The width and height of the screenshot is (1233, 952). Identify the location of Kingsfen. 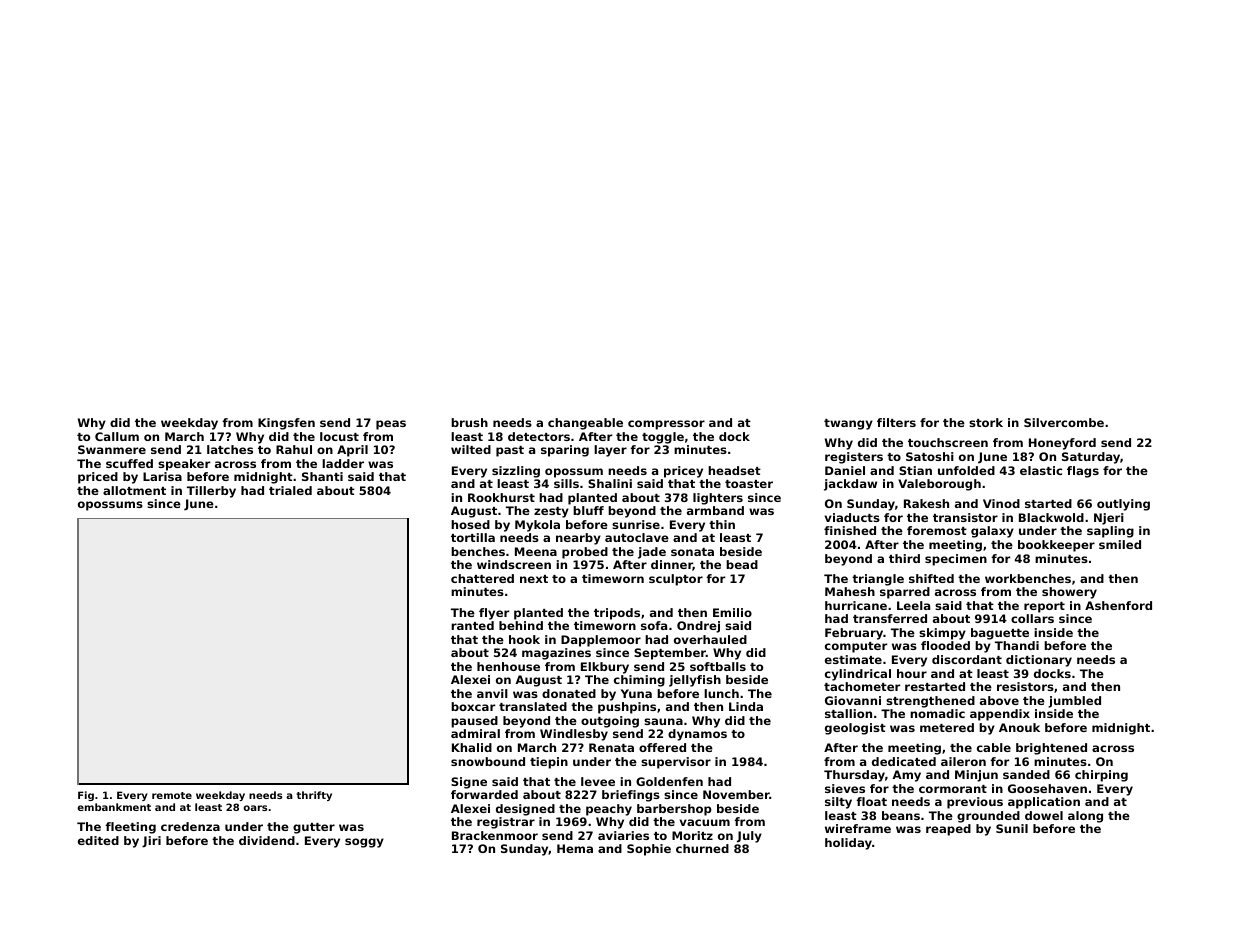
(286, 424).
